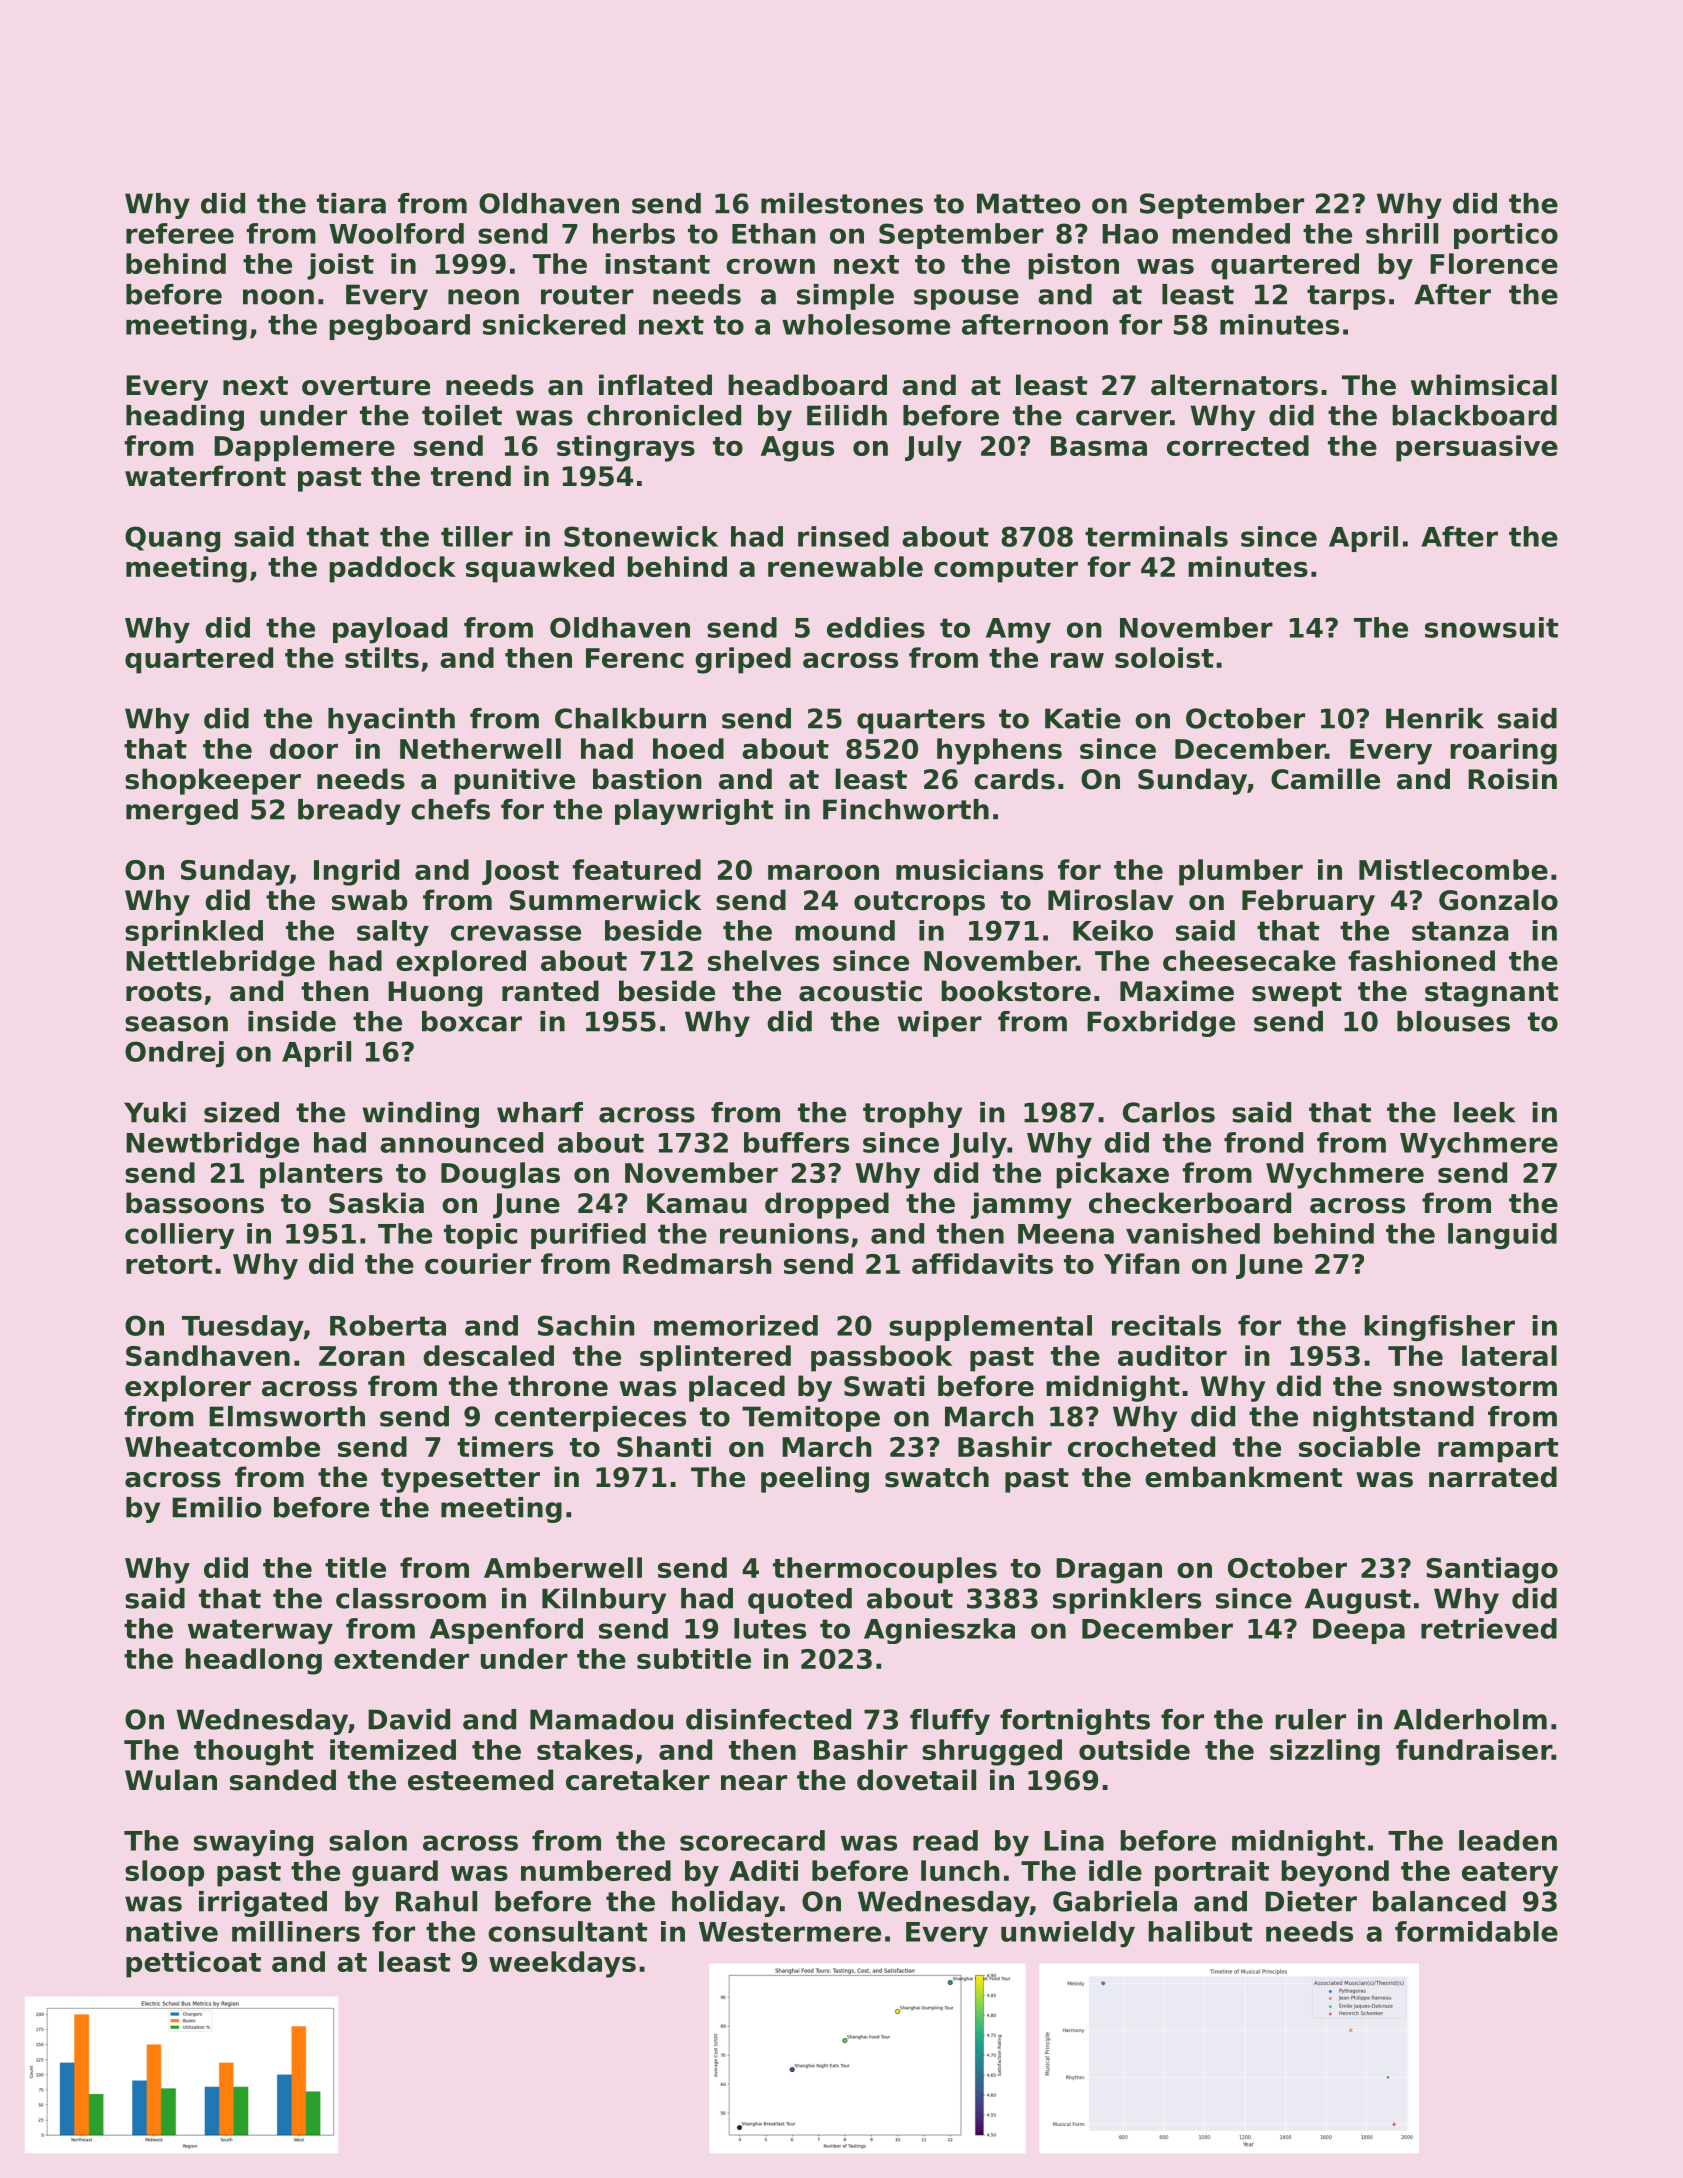 The image size is (1683, 2178). What do you see at coordinates (351, 203) in the screenshot?
I see `tiara` at bounding box center [351, 203].
